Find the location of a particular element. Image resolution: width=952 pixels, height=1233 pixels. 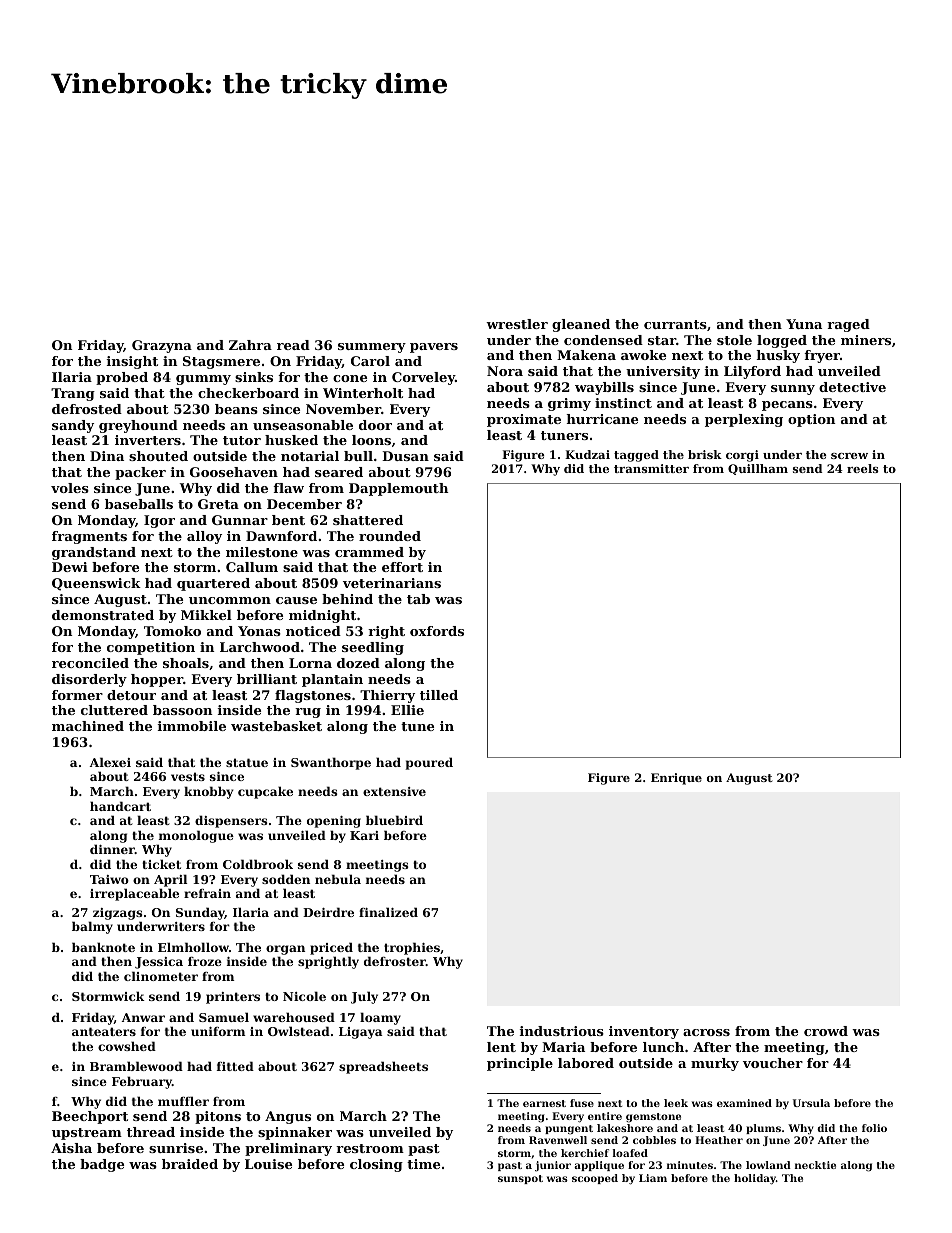

Gunnar is located at coordinates (240, 520).
